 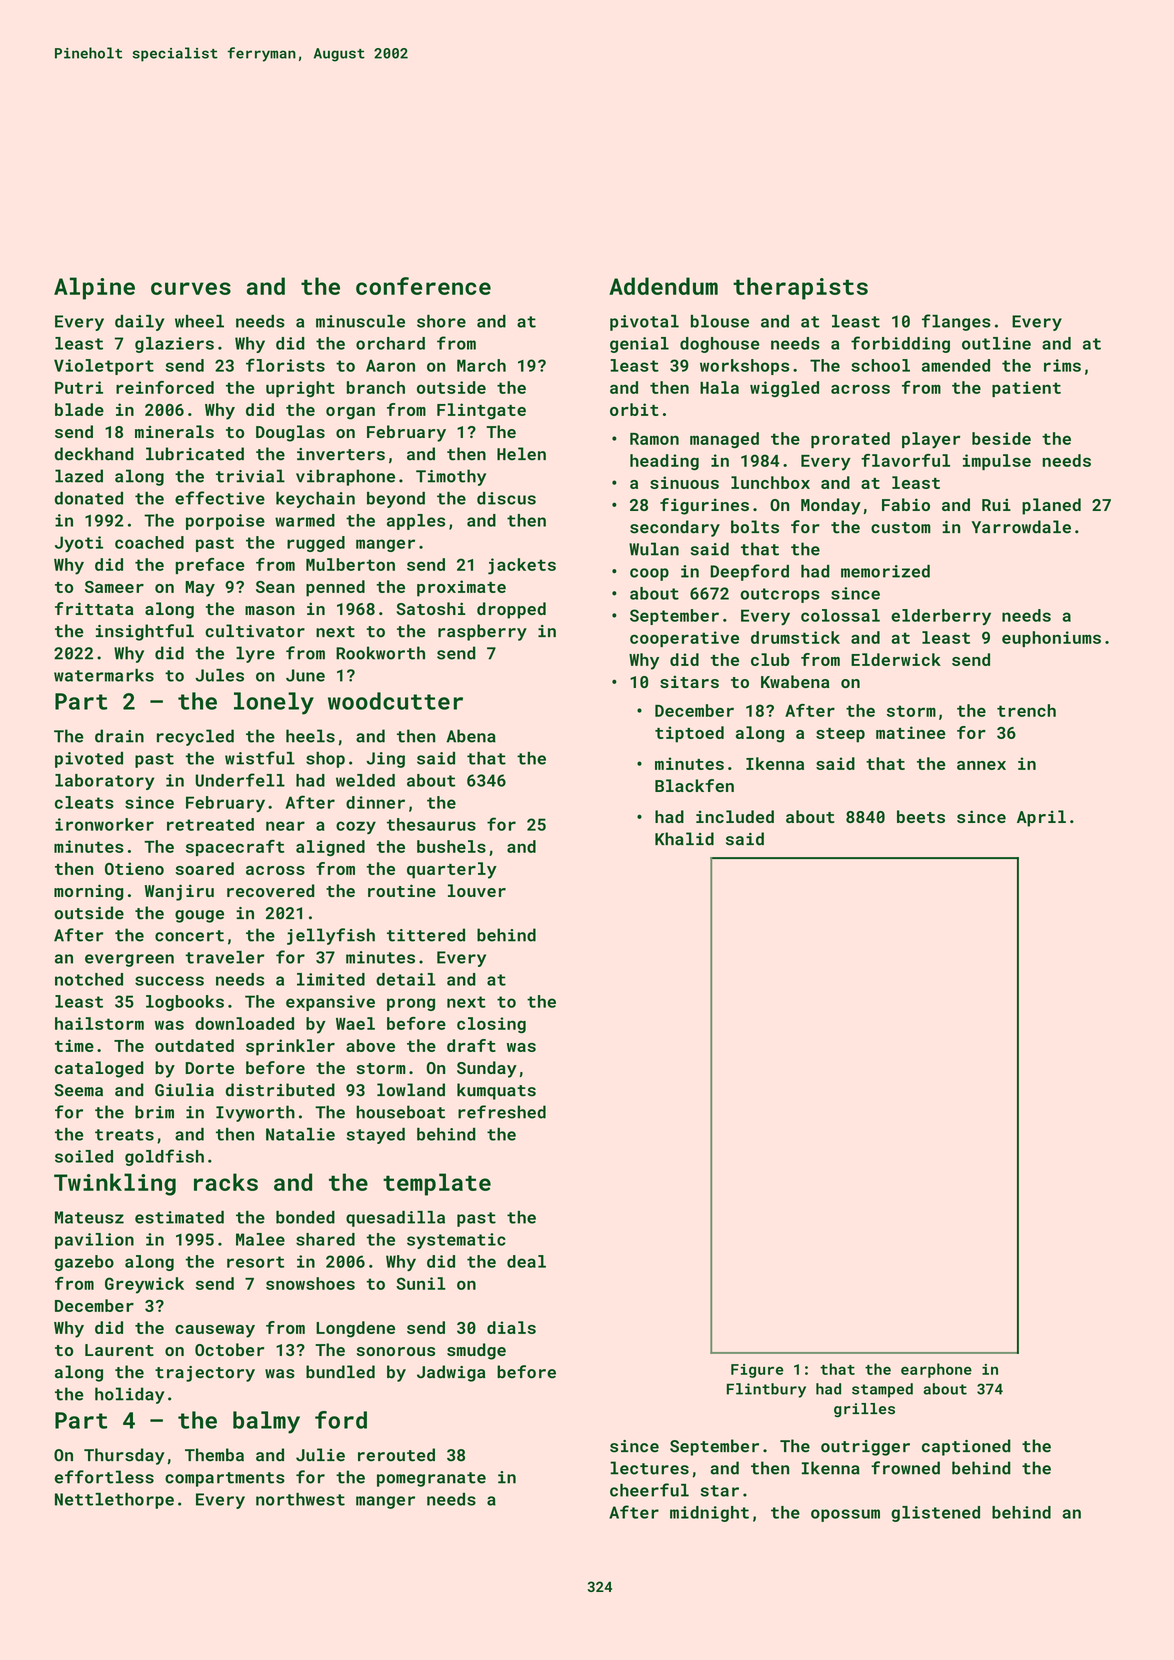 I want to click on Figure, so click(x=757, y=1371).
